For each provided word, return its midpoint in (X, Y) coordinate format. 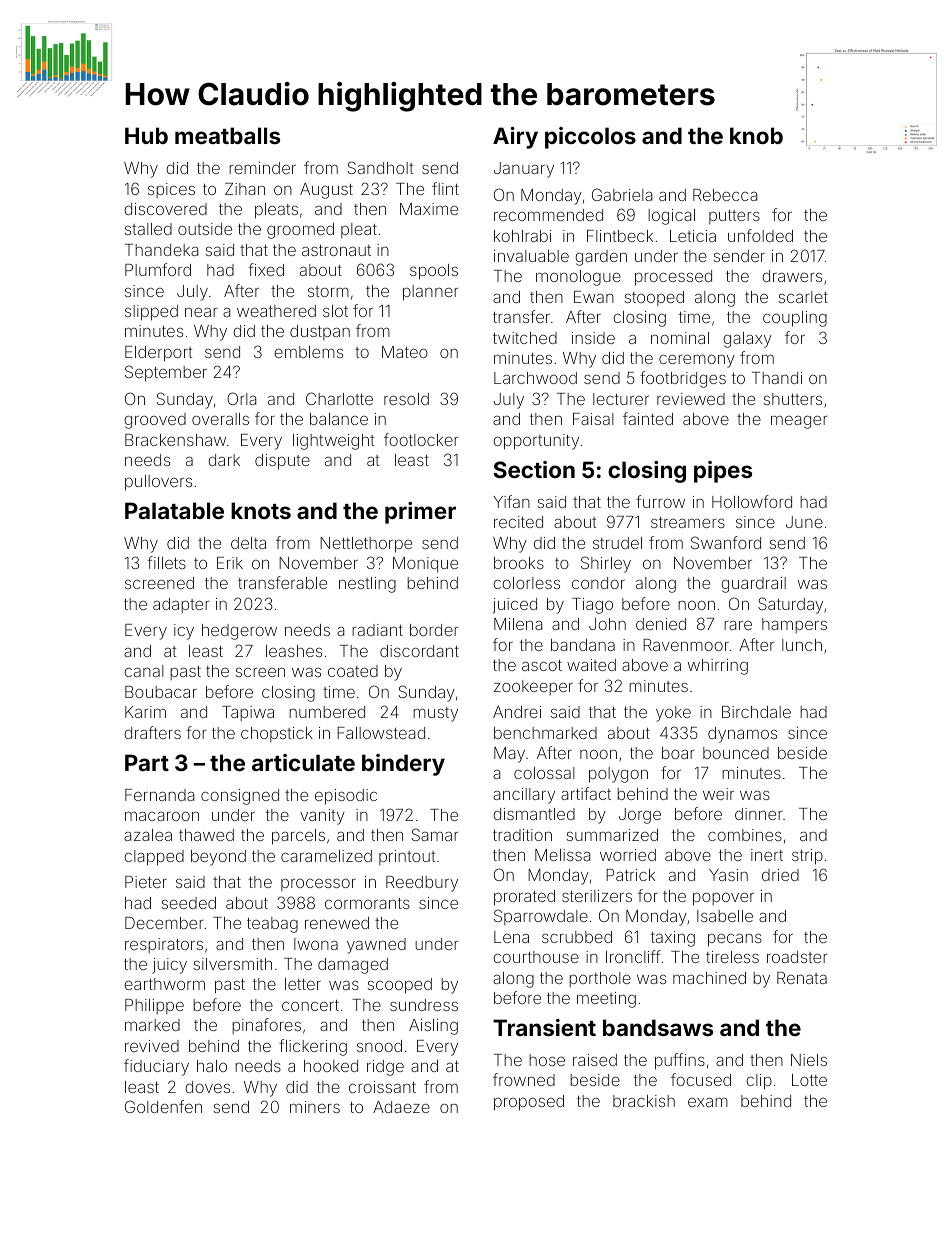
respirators (164, 945)
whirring (718, 667)
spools (434, 272)
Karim (145, 712)
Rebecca (725, 195)
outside (205, 229)
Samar (435, 834)
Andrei (517, 712)
